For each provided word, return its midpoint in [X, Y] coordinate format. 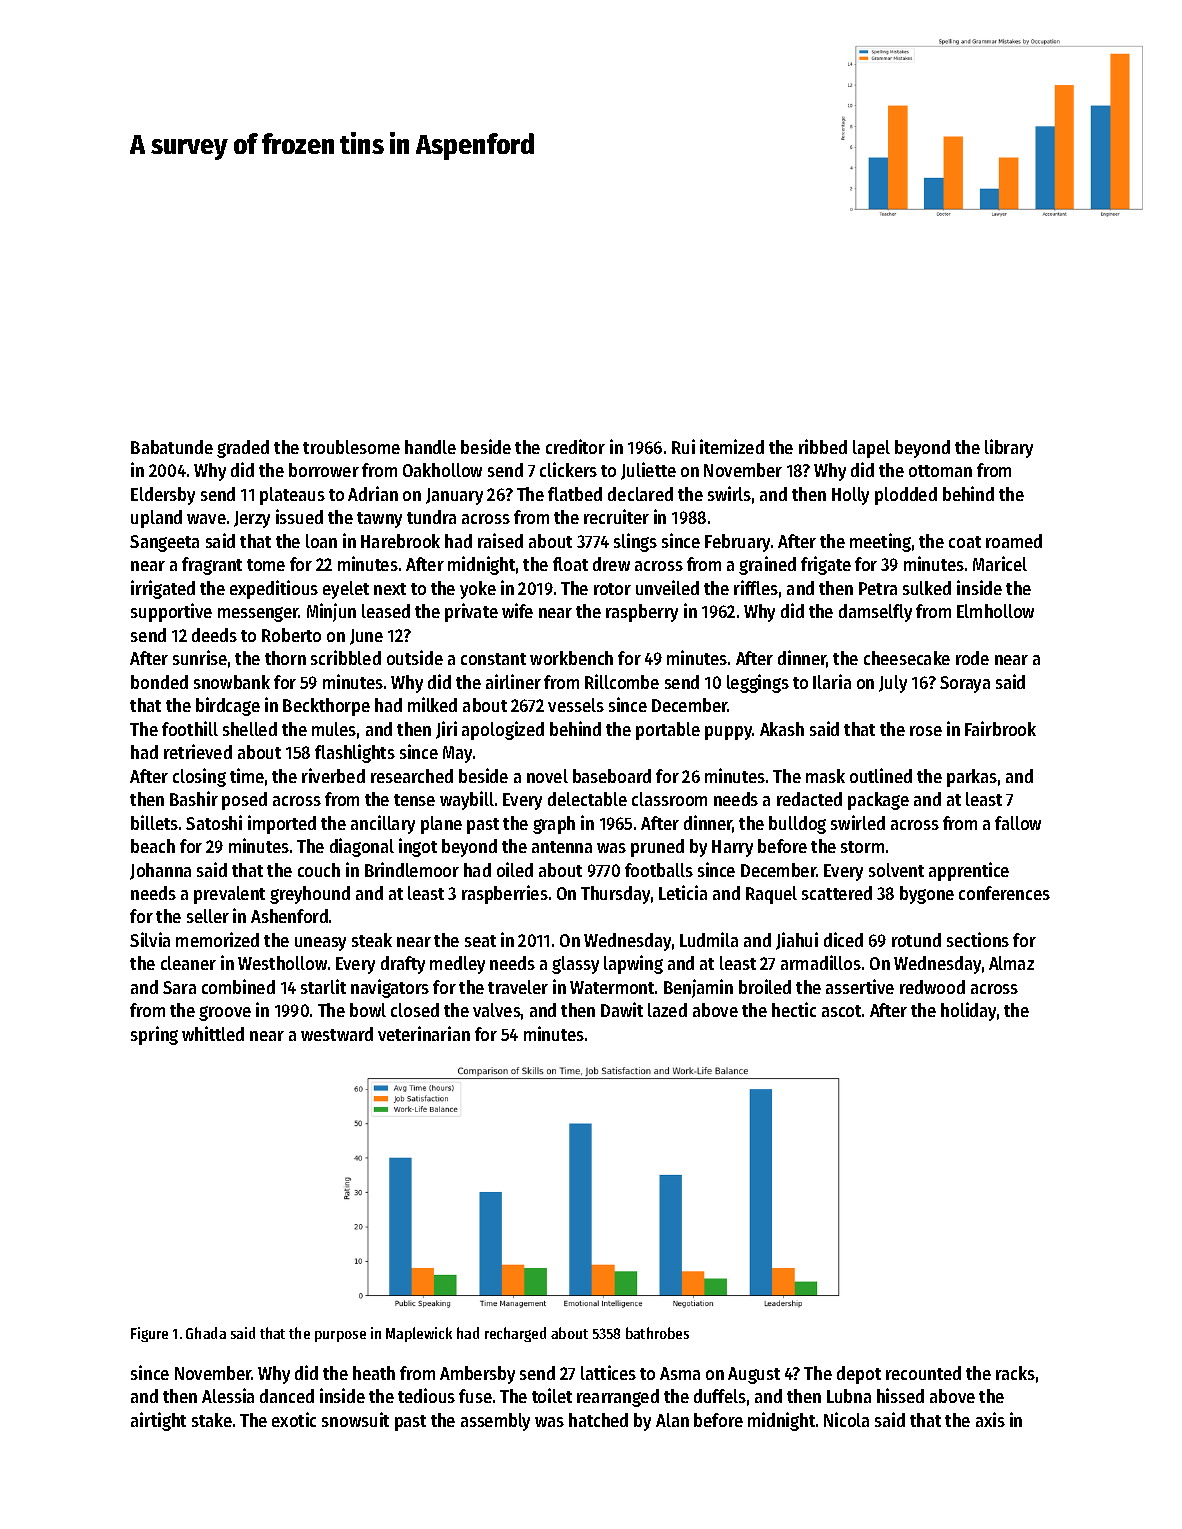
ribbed [823, 446]
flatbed [575, 494]
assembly [495, 1422]
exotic [294, 1419]
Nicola [846, 1419]
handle [430, 447]
